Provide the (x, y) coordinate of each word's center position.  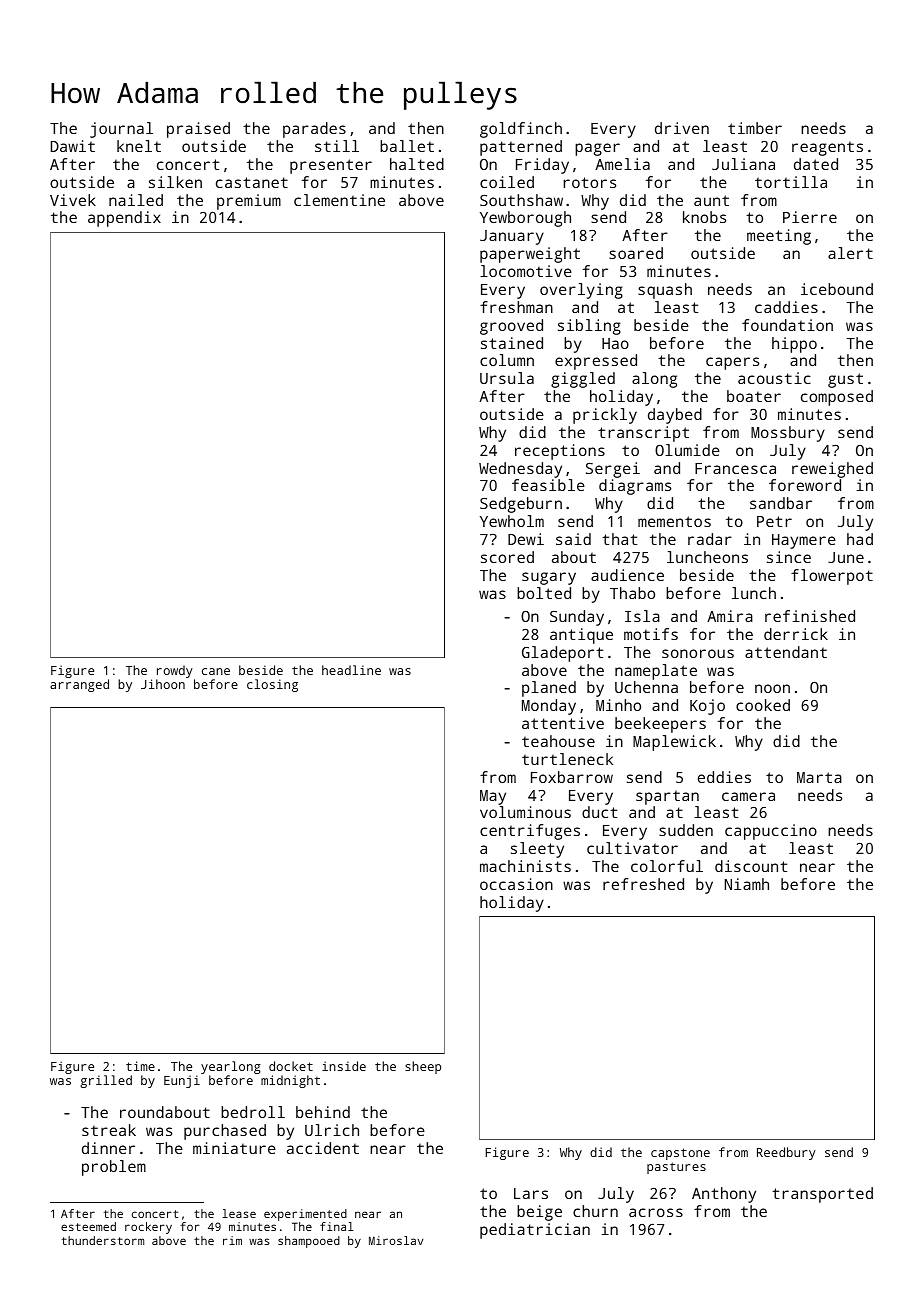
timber (755, 128)
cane (216, 671)
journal (121, 130)
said (573, 539)
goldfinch (521, 130)
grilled (106, 1081)
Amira (730, 616)
